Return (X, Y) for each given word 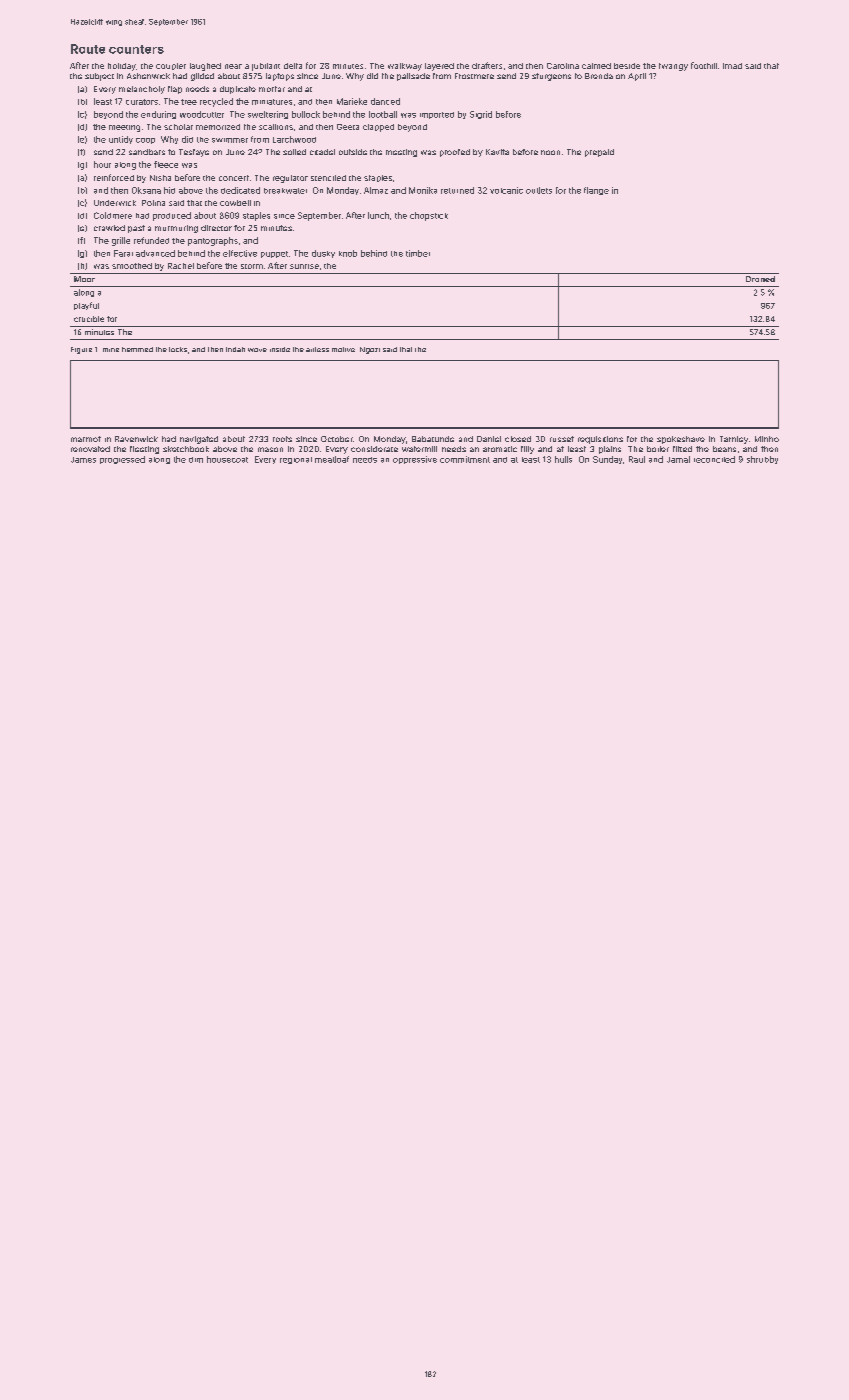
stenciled (328, 178)
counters (136, 49)
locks (178, 349)
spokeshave (681, 440)
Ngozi (370, 350)
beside (627, 66)
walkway (405, 67)
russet (562, 439)
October (337, 439)
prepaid (599, 153)
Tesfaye (194, 153)
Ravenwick (136, 439)
